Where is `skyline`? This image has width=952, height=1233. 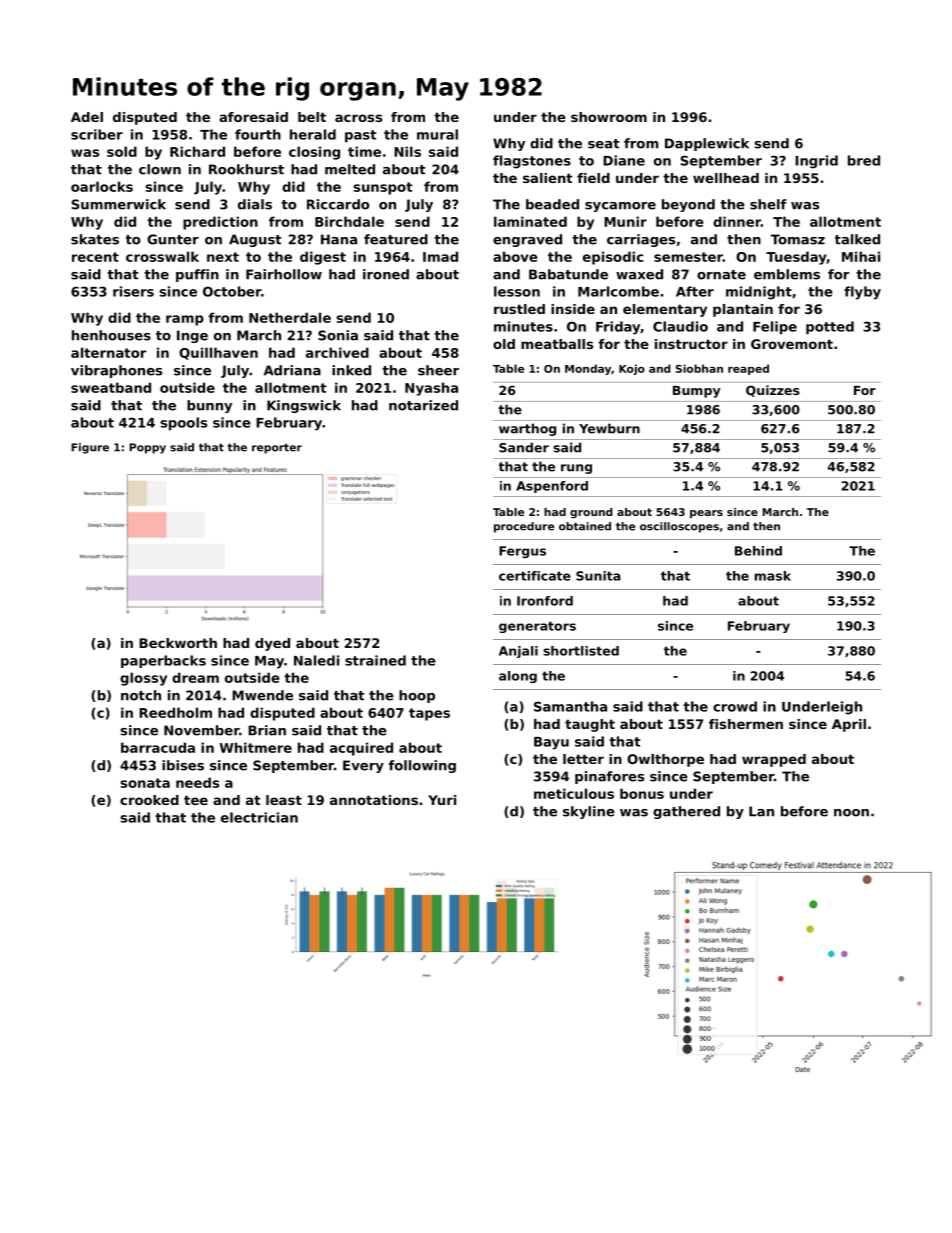 skyline is located at coordinates (589, 812).
